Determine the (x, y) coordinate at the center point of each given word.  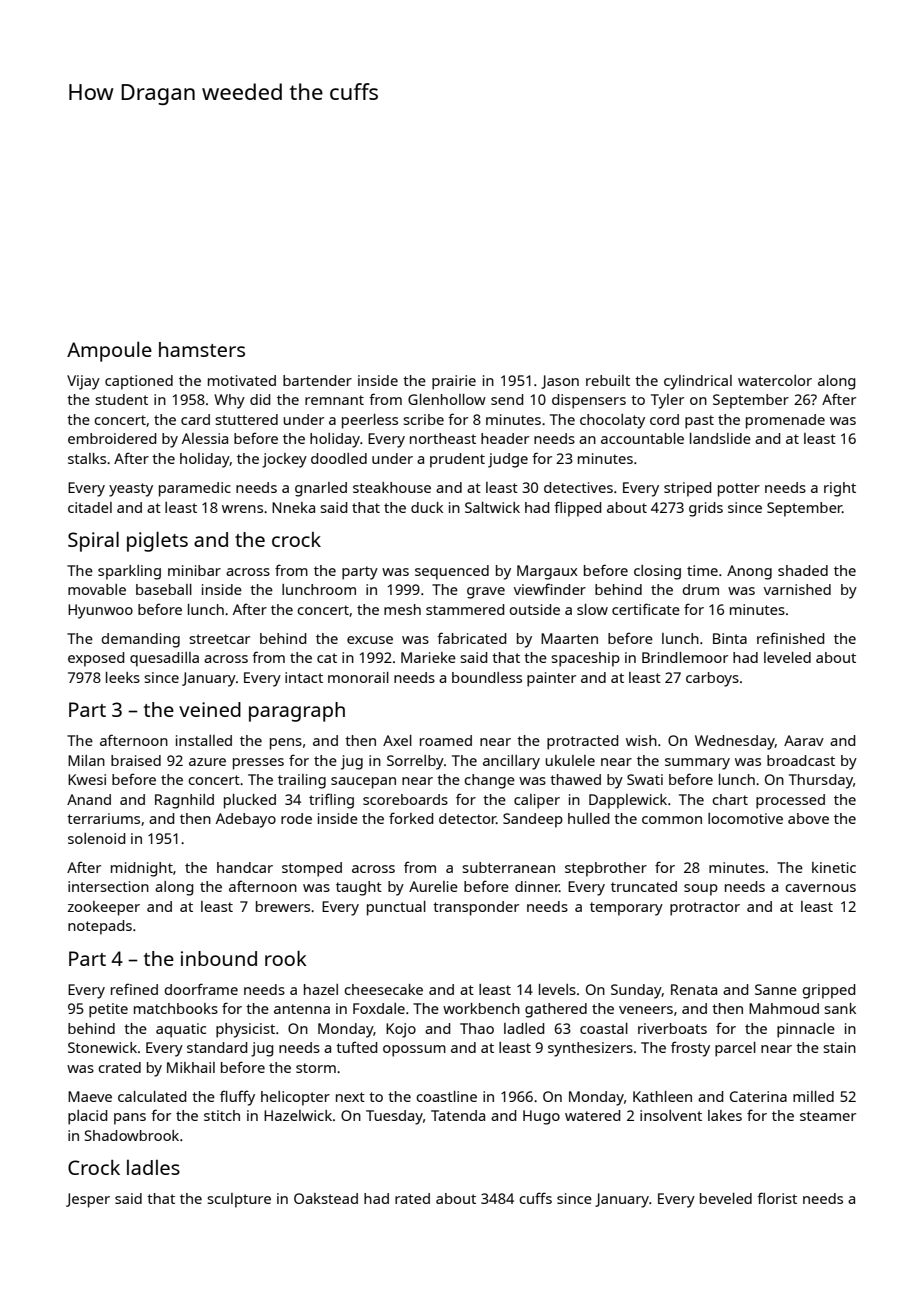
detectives (578, 487)
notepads (100, 927)
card (195, 419)
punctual (396, 908)
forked (411, 818)
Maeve (90, 1096)
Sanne (776, 989)
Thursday (821, 781)
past (699, 422)
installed (204, 740)
